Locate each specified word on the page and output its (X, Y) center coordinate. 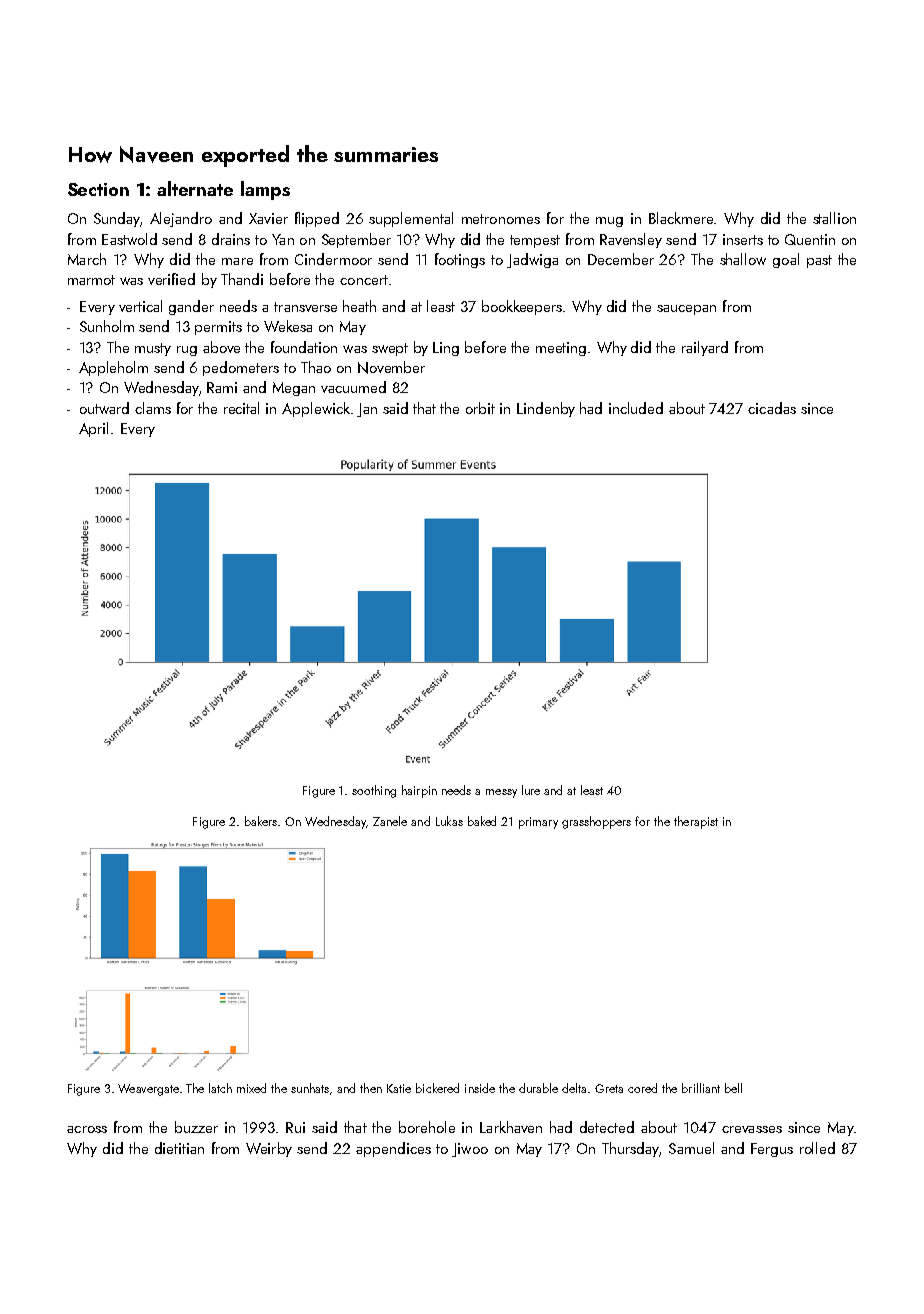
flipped (317, 219)
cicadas (772, 408)
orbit (480, 408)
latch (220, 1088)
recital (241, 408)
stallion (834, 218)
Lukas (449, 821)
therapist (696, 822)
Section (98, 189)
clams (153, 408)
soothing (374, 791)
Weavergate (148, 1090)
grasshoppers (596, 822)
